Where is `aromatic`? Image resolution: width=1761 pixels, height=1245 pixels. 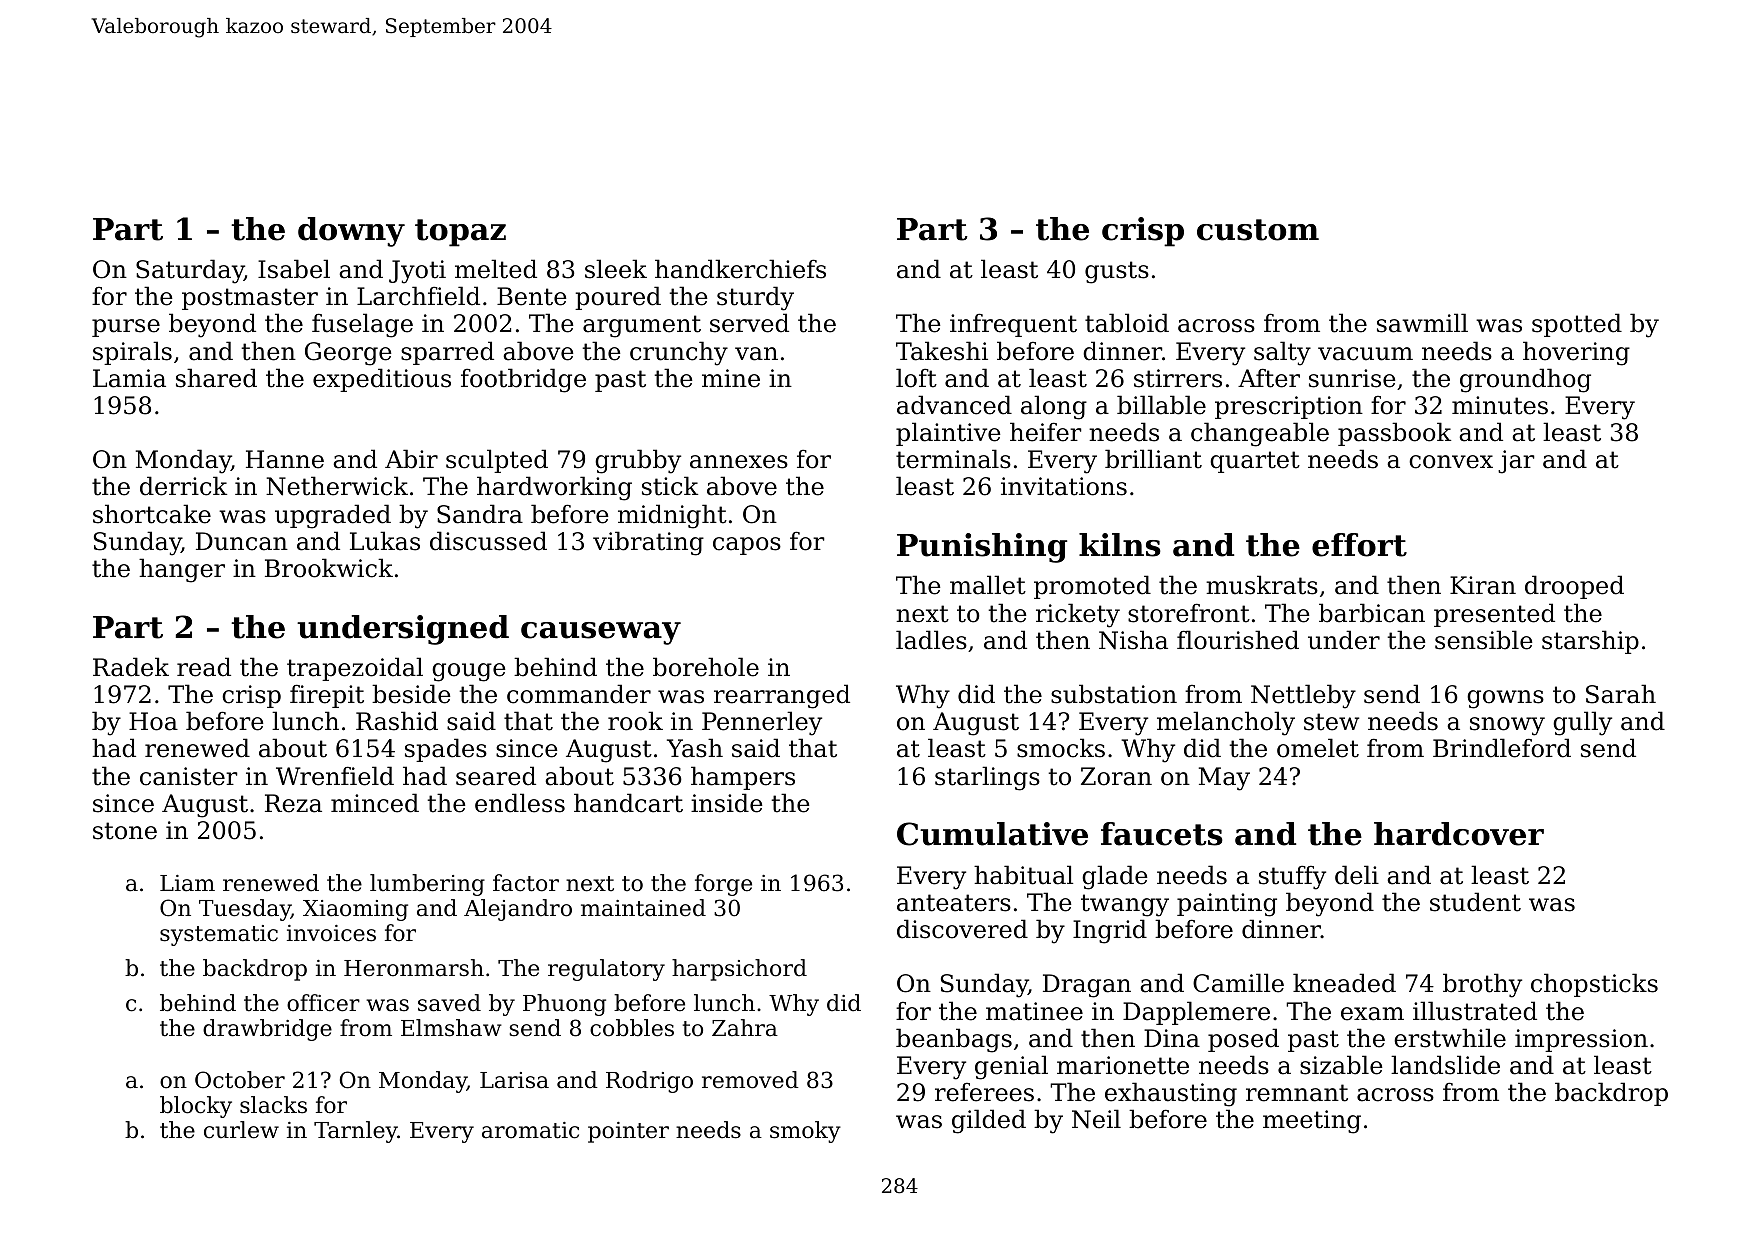
aromatic is located at coordinates (530, 1130).
